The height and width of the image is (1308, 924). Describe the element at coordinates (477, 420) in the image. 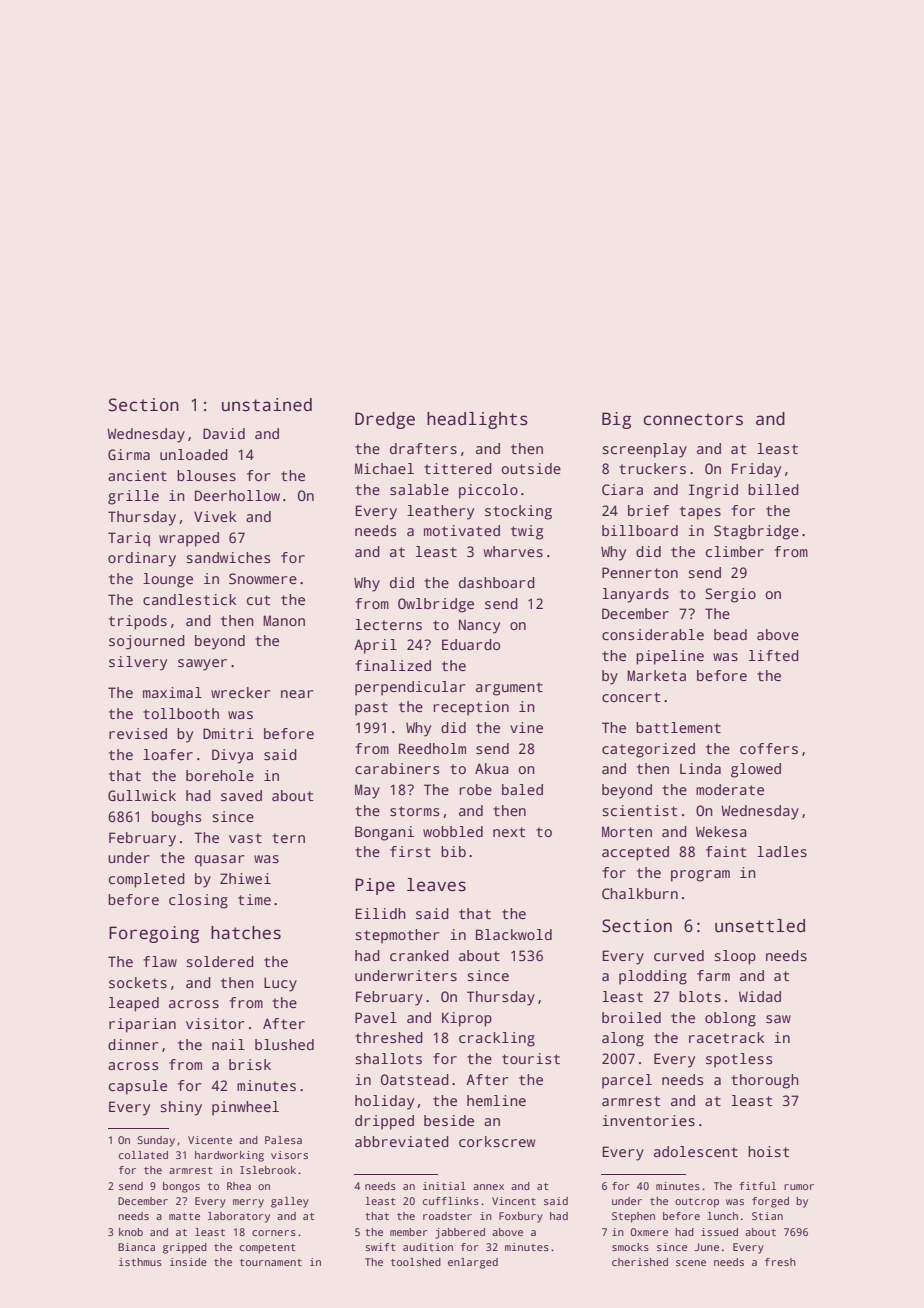

I see `headlights` at that location.
